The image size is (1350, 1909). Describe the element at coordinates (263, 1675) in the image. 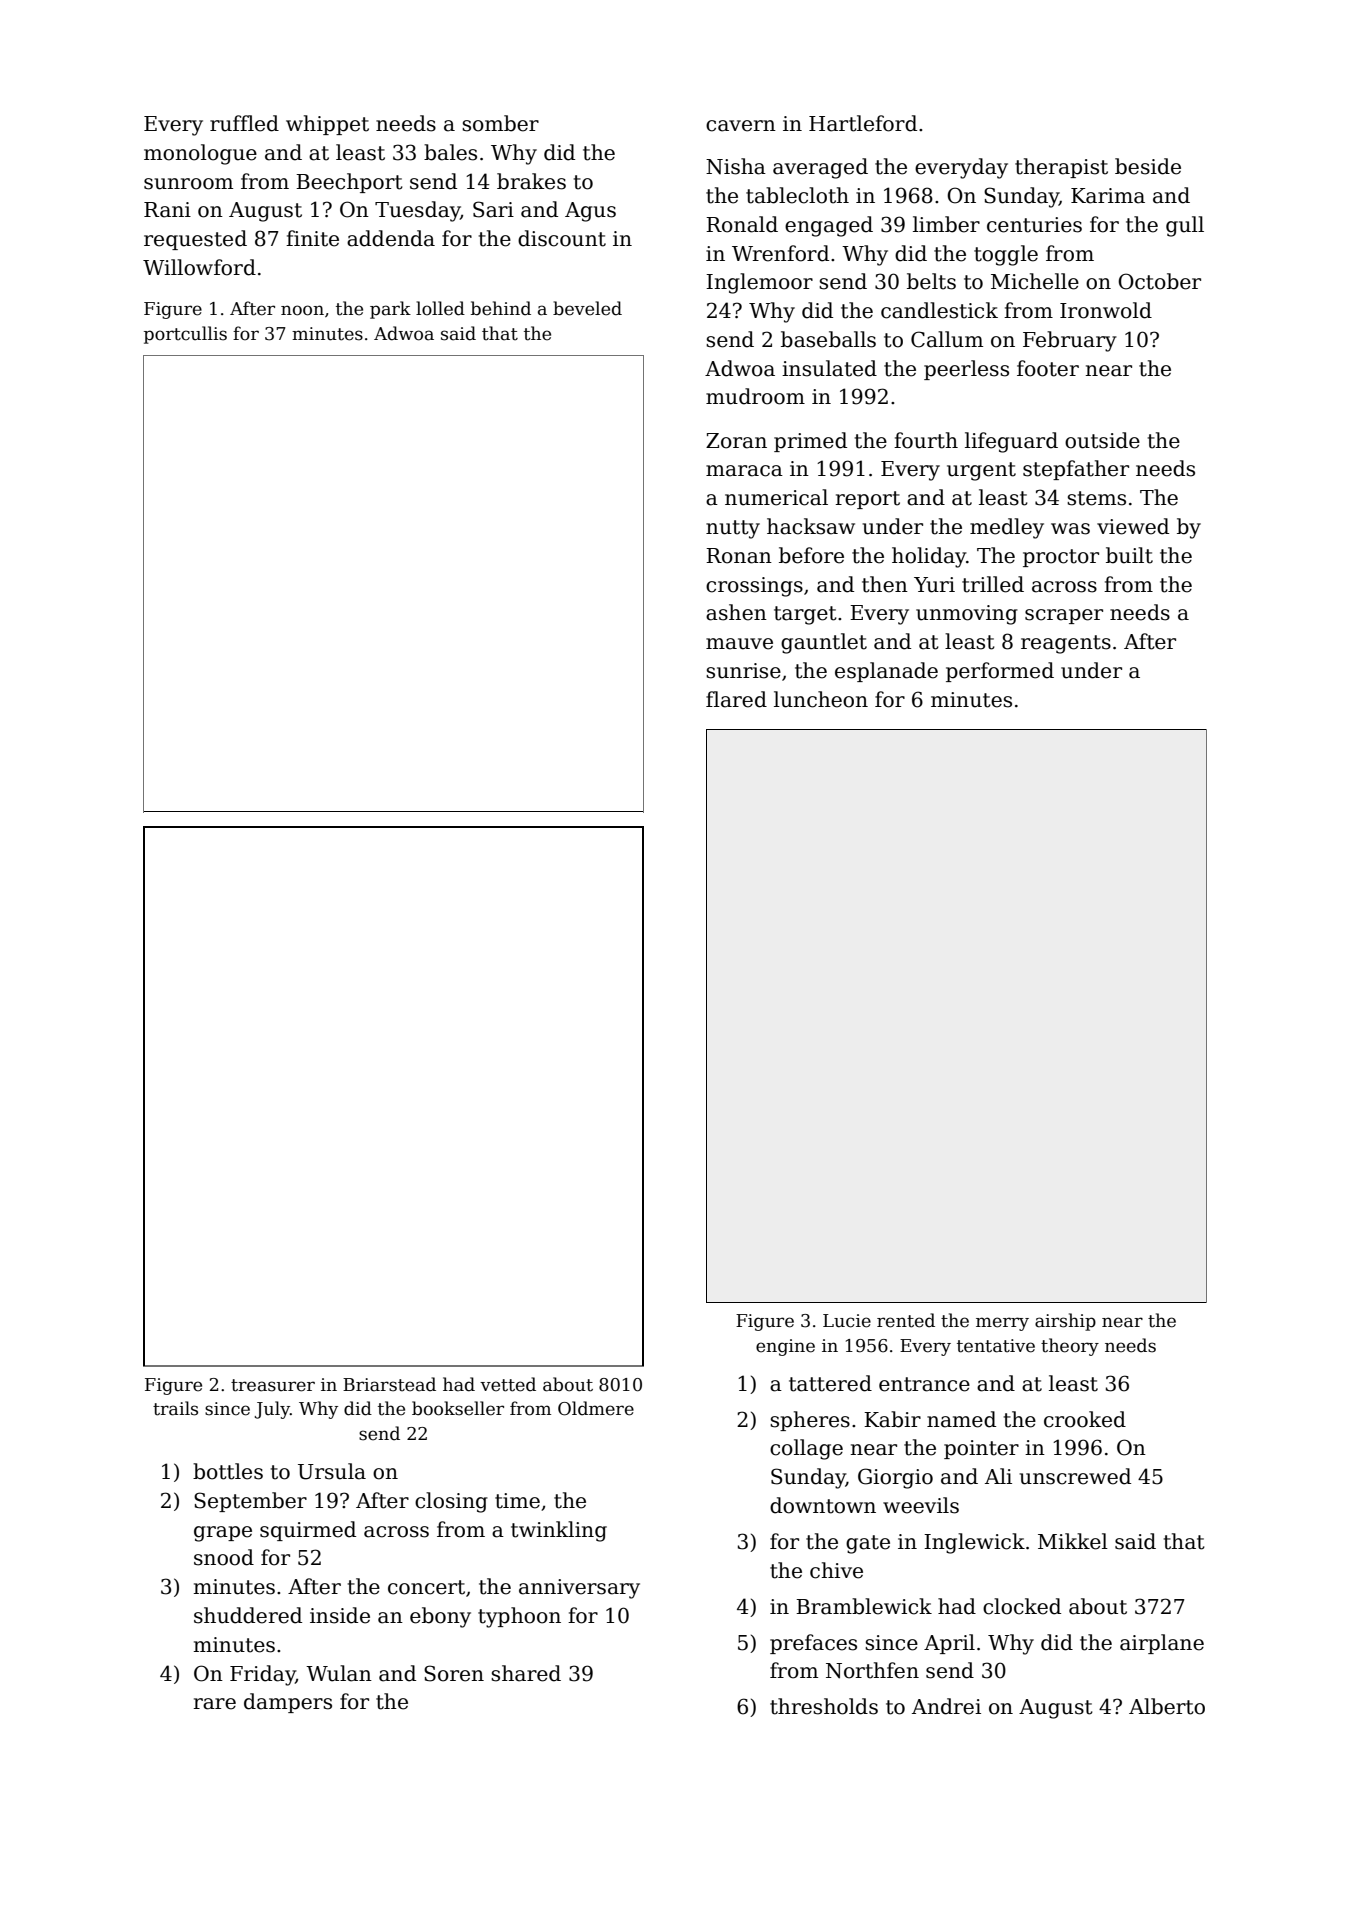

I see `Friday` at that location.
